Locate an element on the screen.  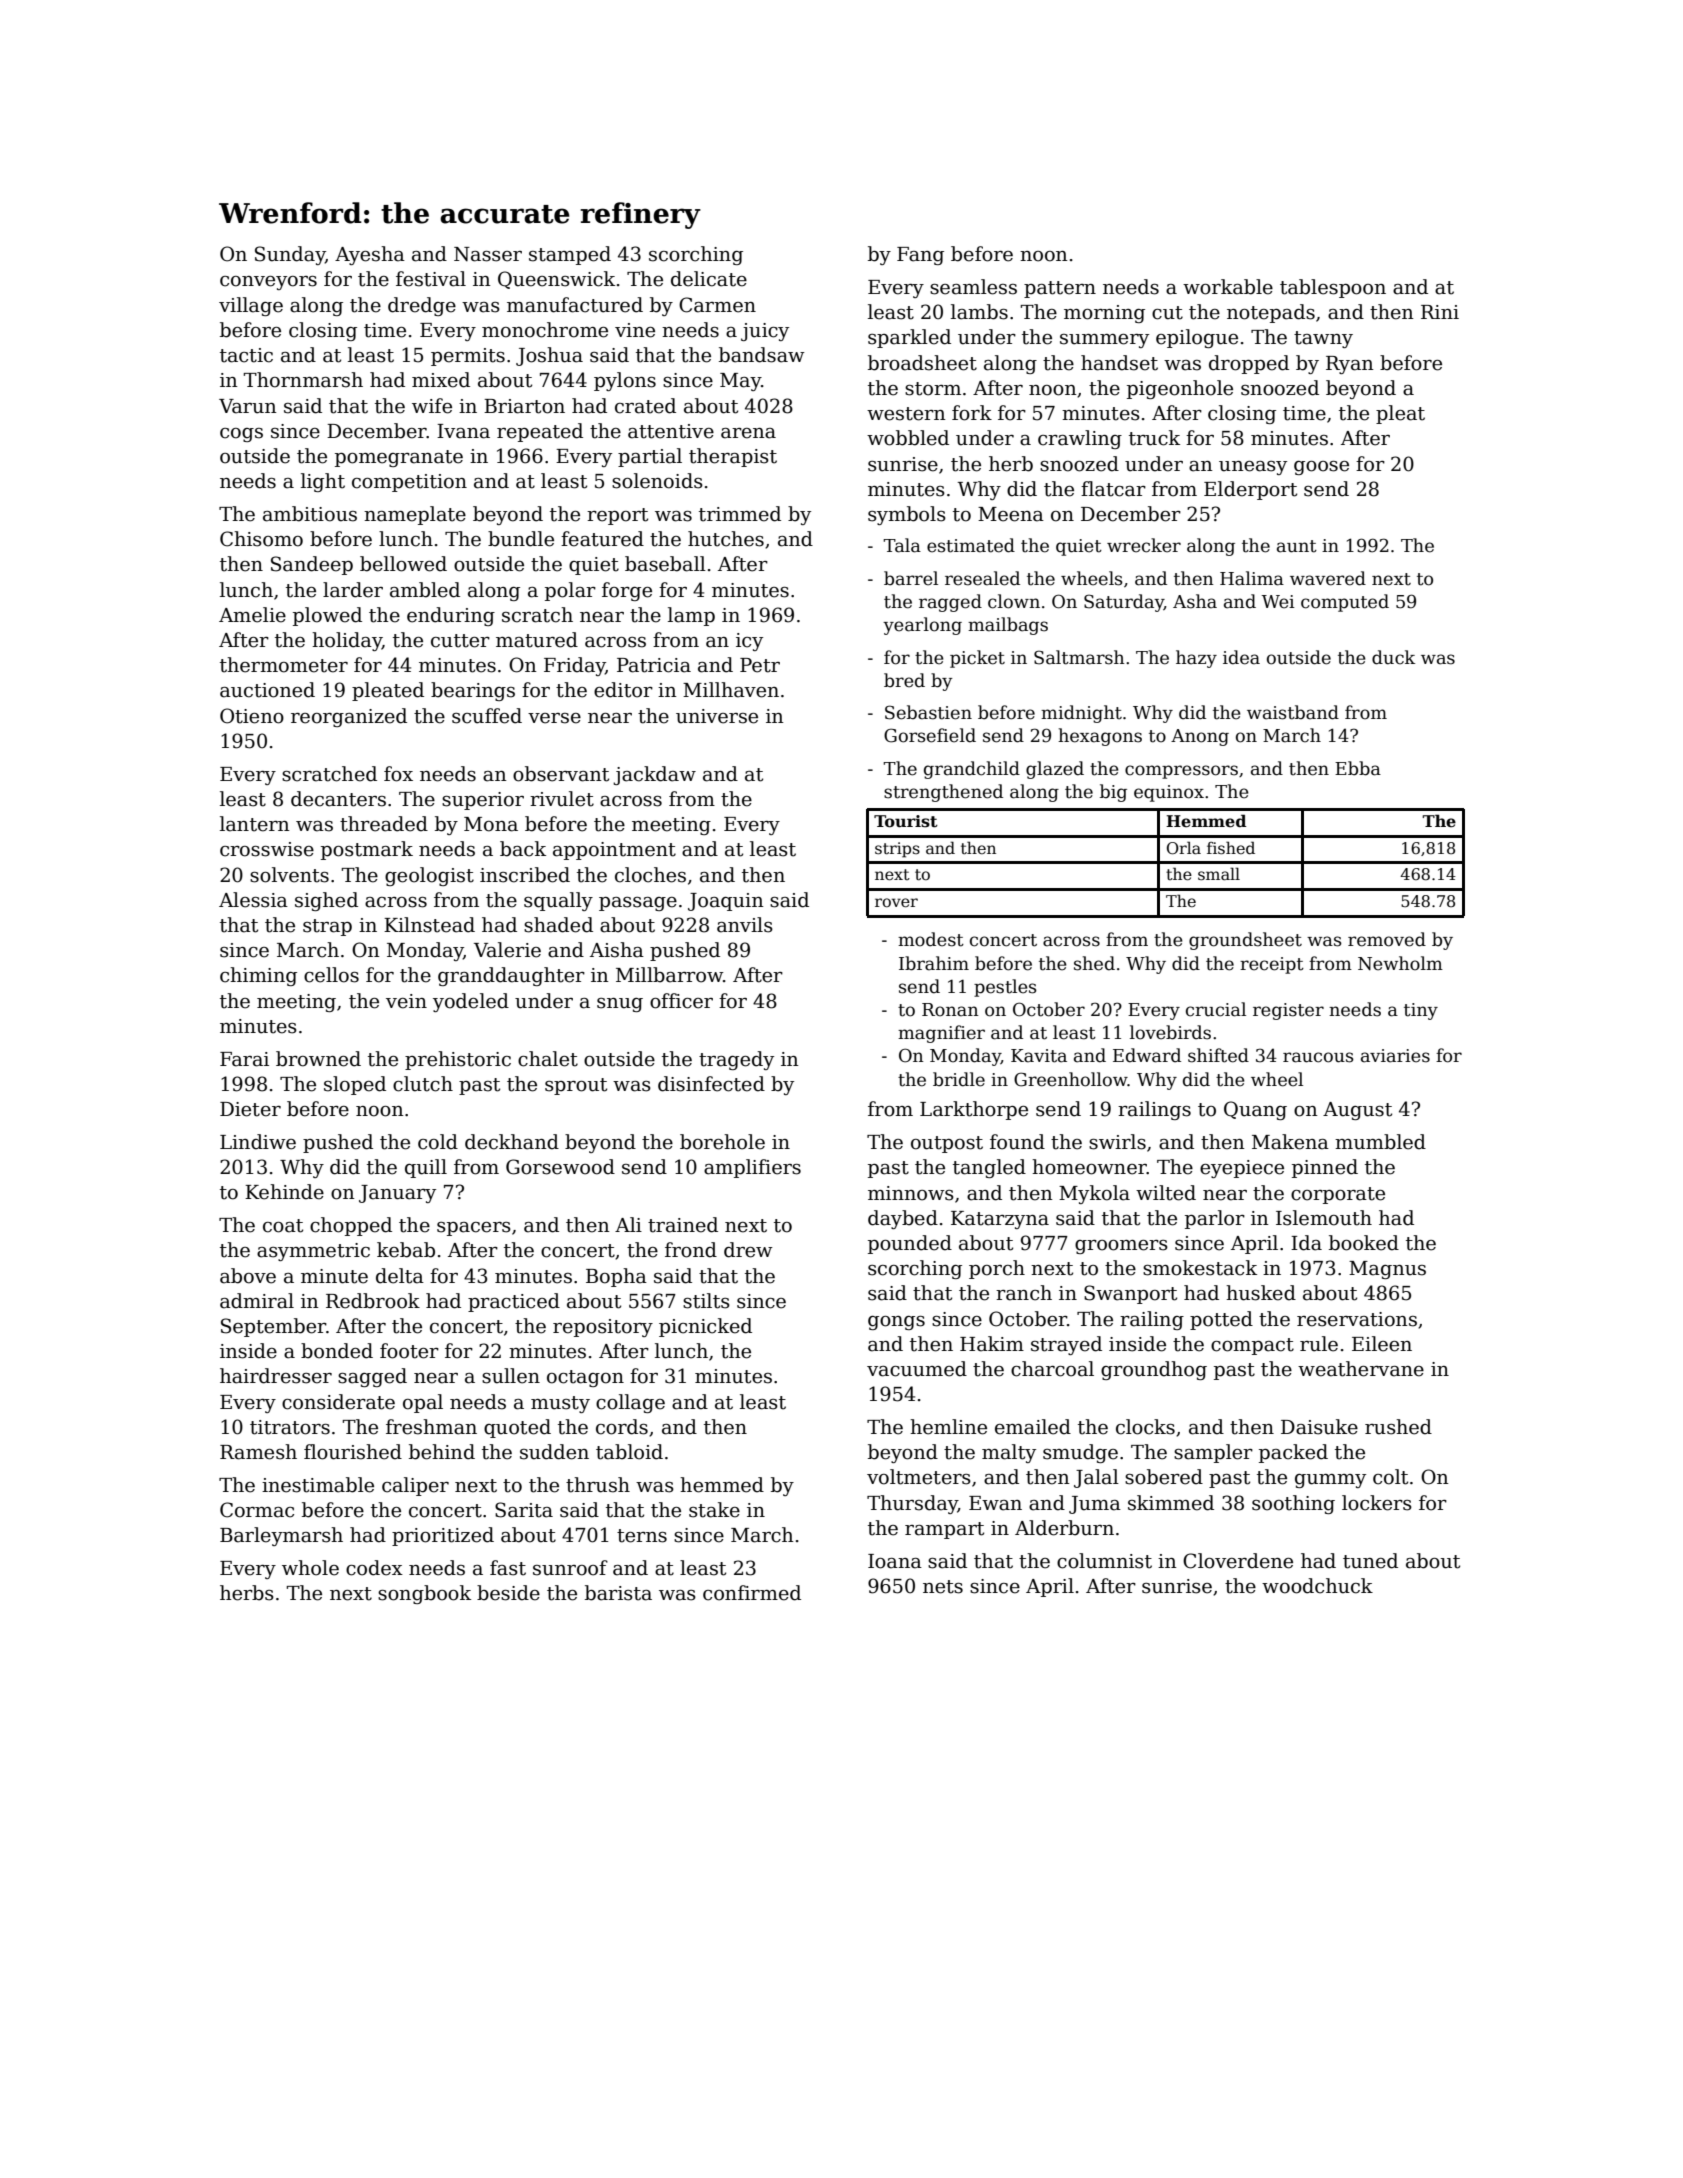
groundsheet is located at coordinates (1245, 941).
